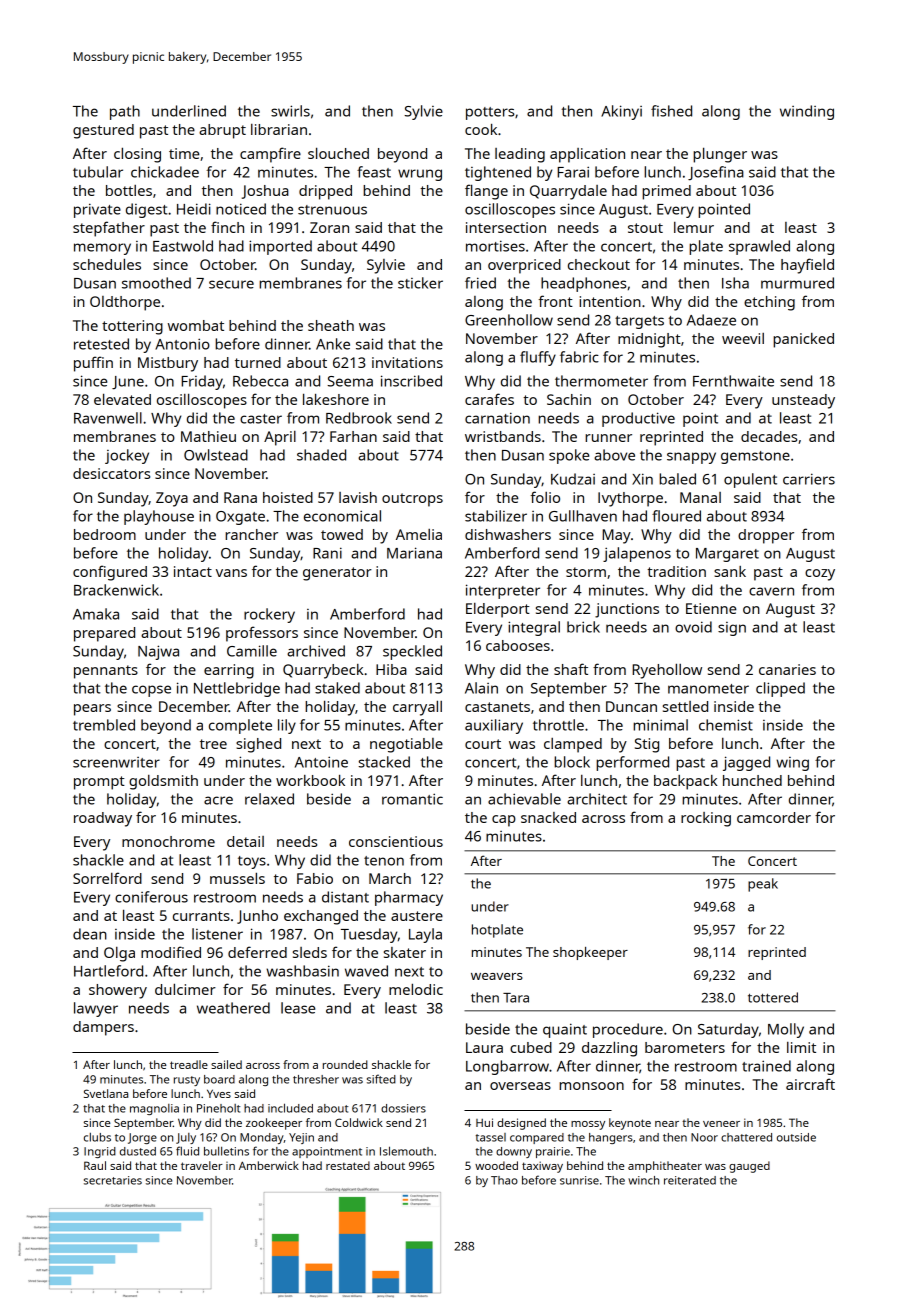 This screenshot has height=1316, width=908. I want to click on rocking, so click(706, 819).
